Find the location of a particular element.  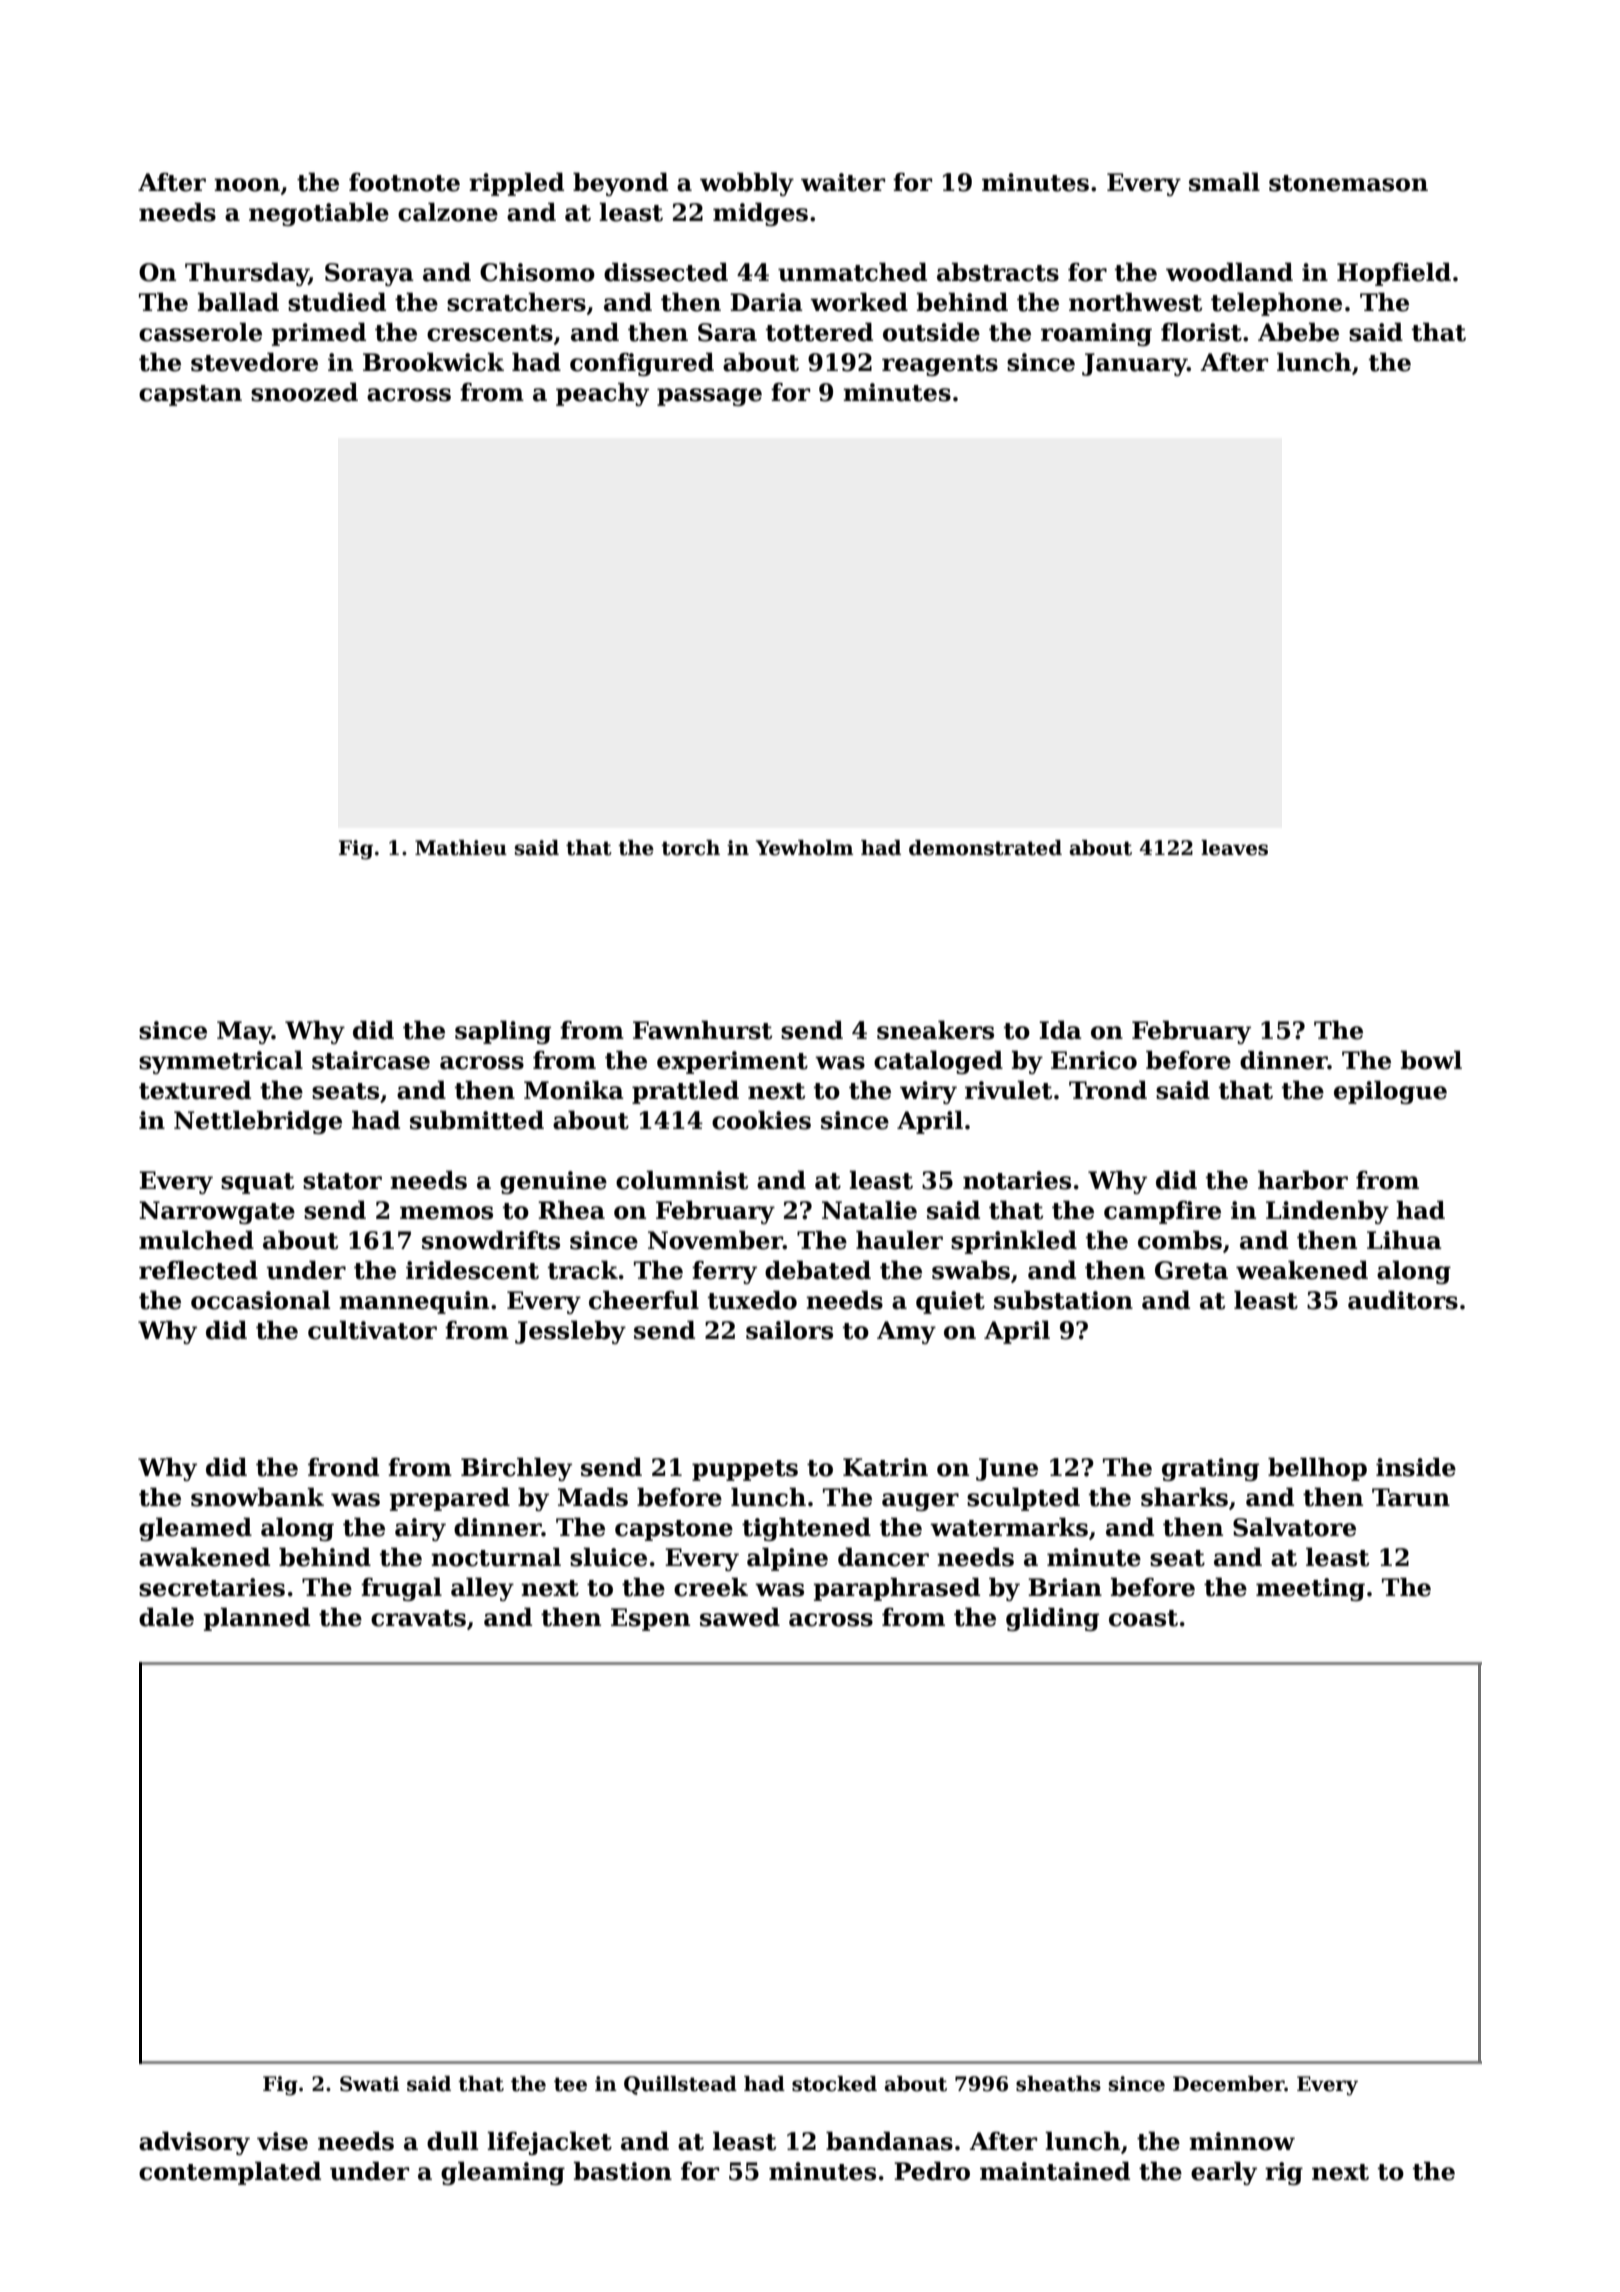

Hopfield is located at coordinates (1394, 274).
